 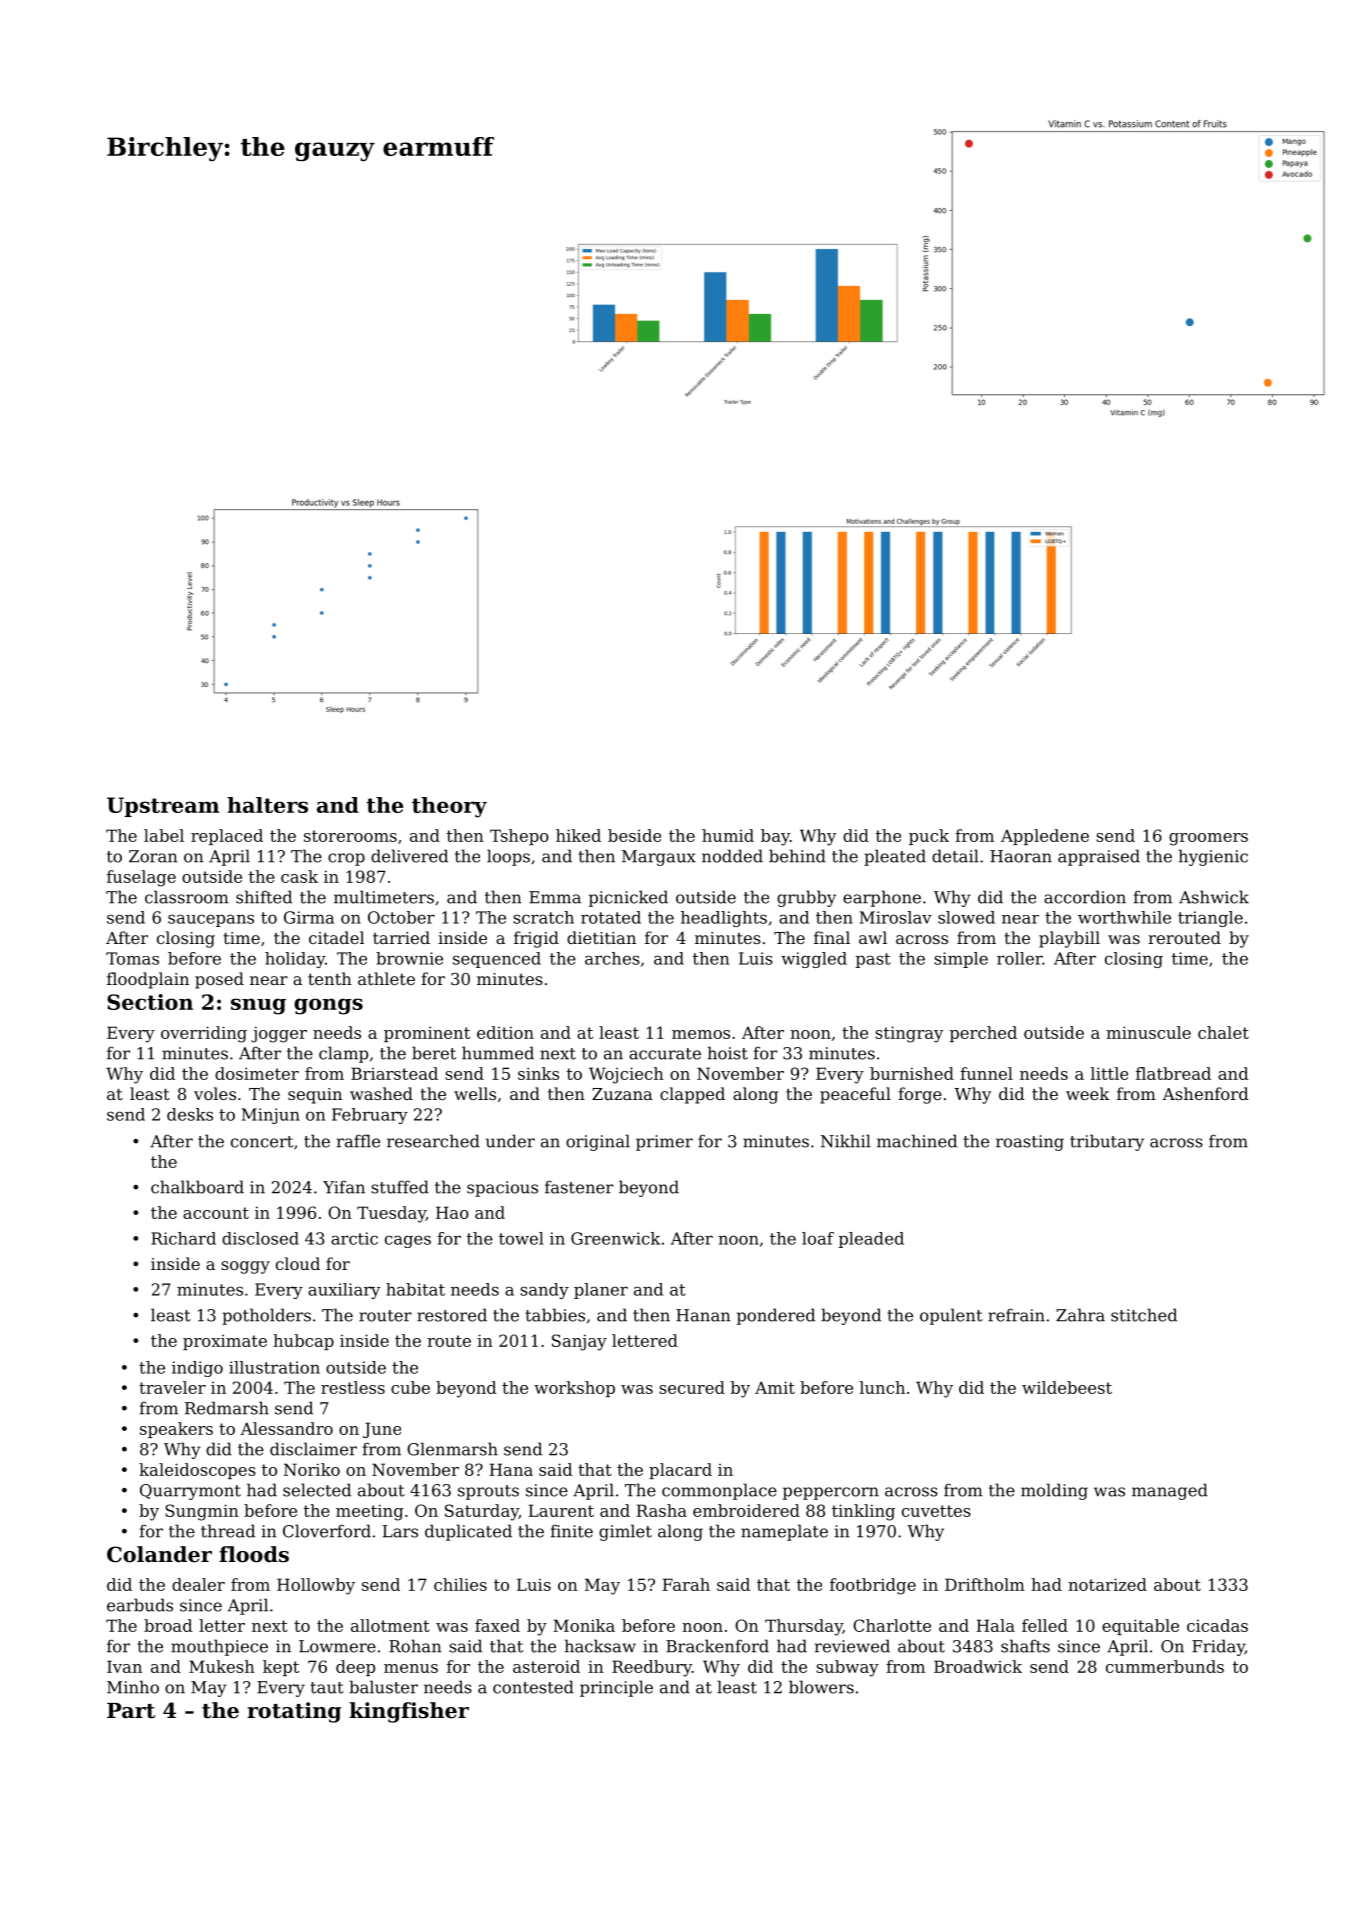 What do you see at coordinates (197, 1187) in the screenshot?
I see `chalkboard` at bounding box center [197, 1187].
